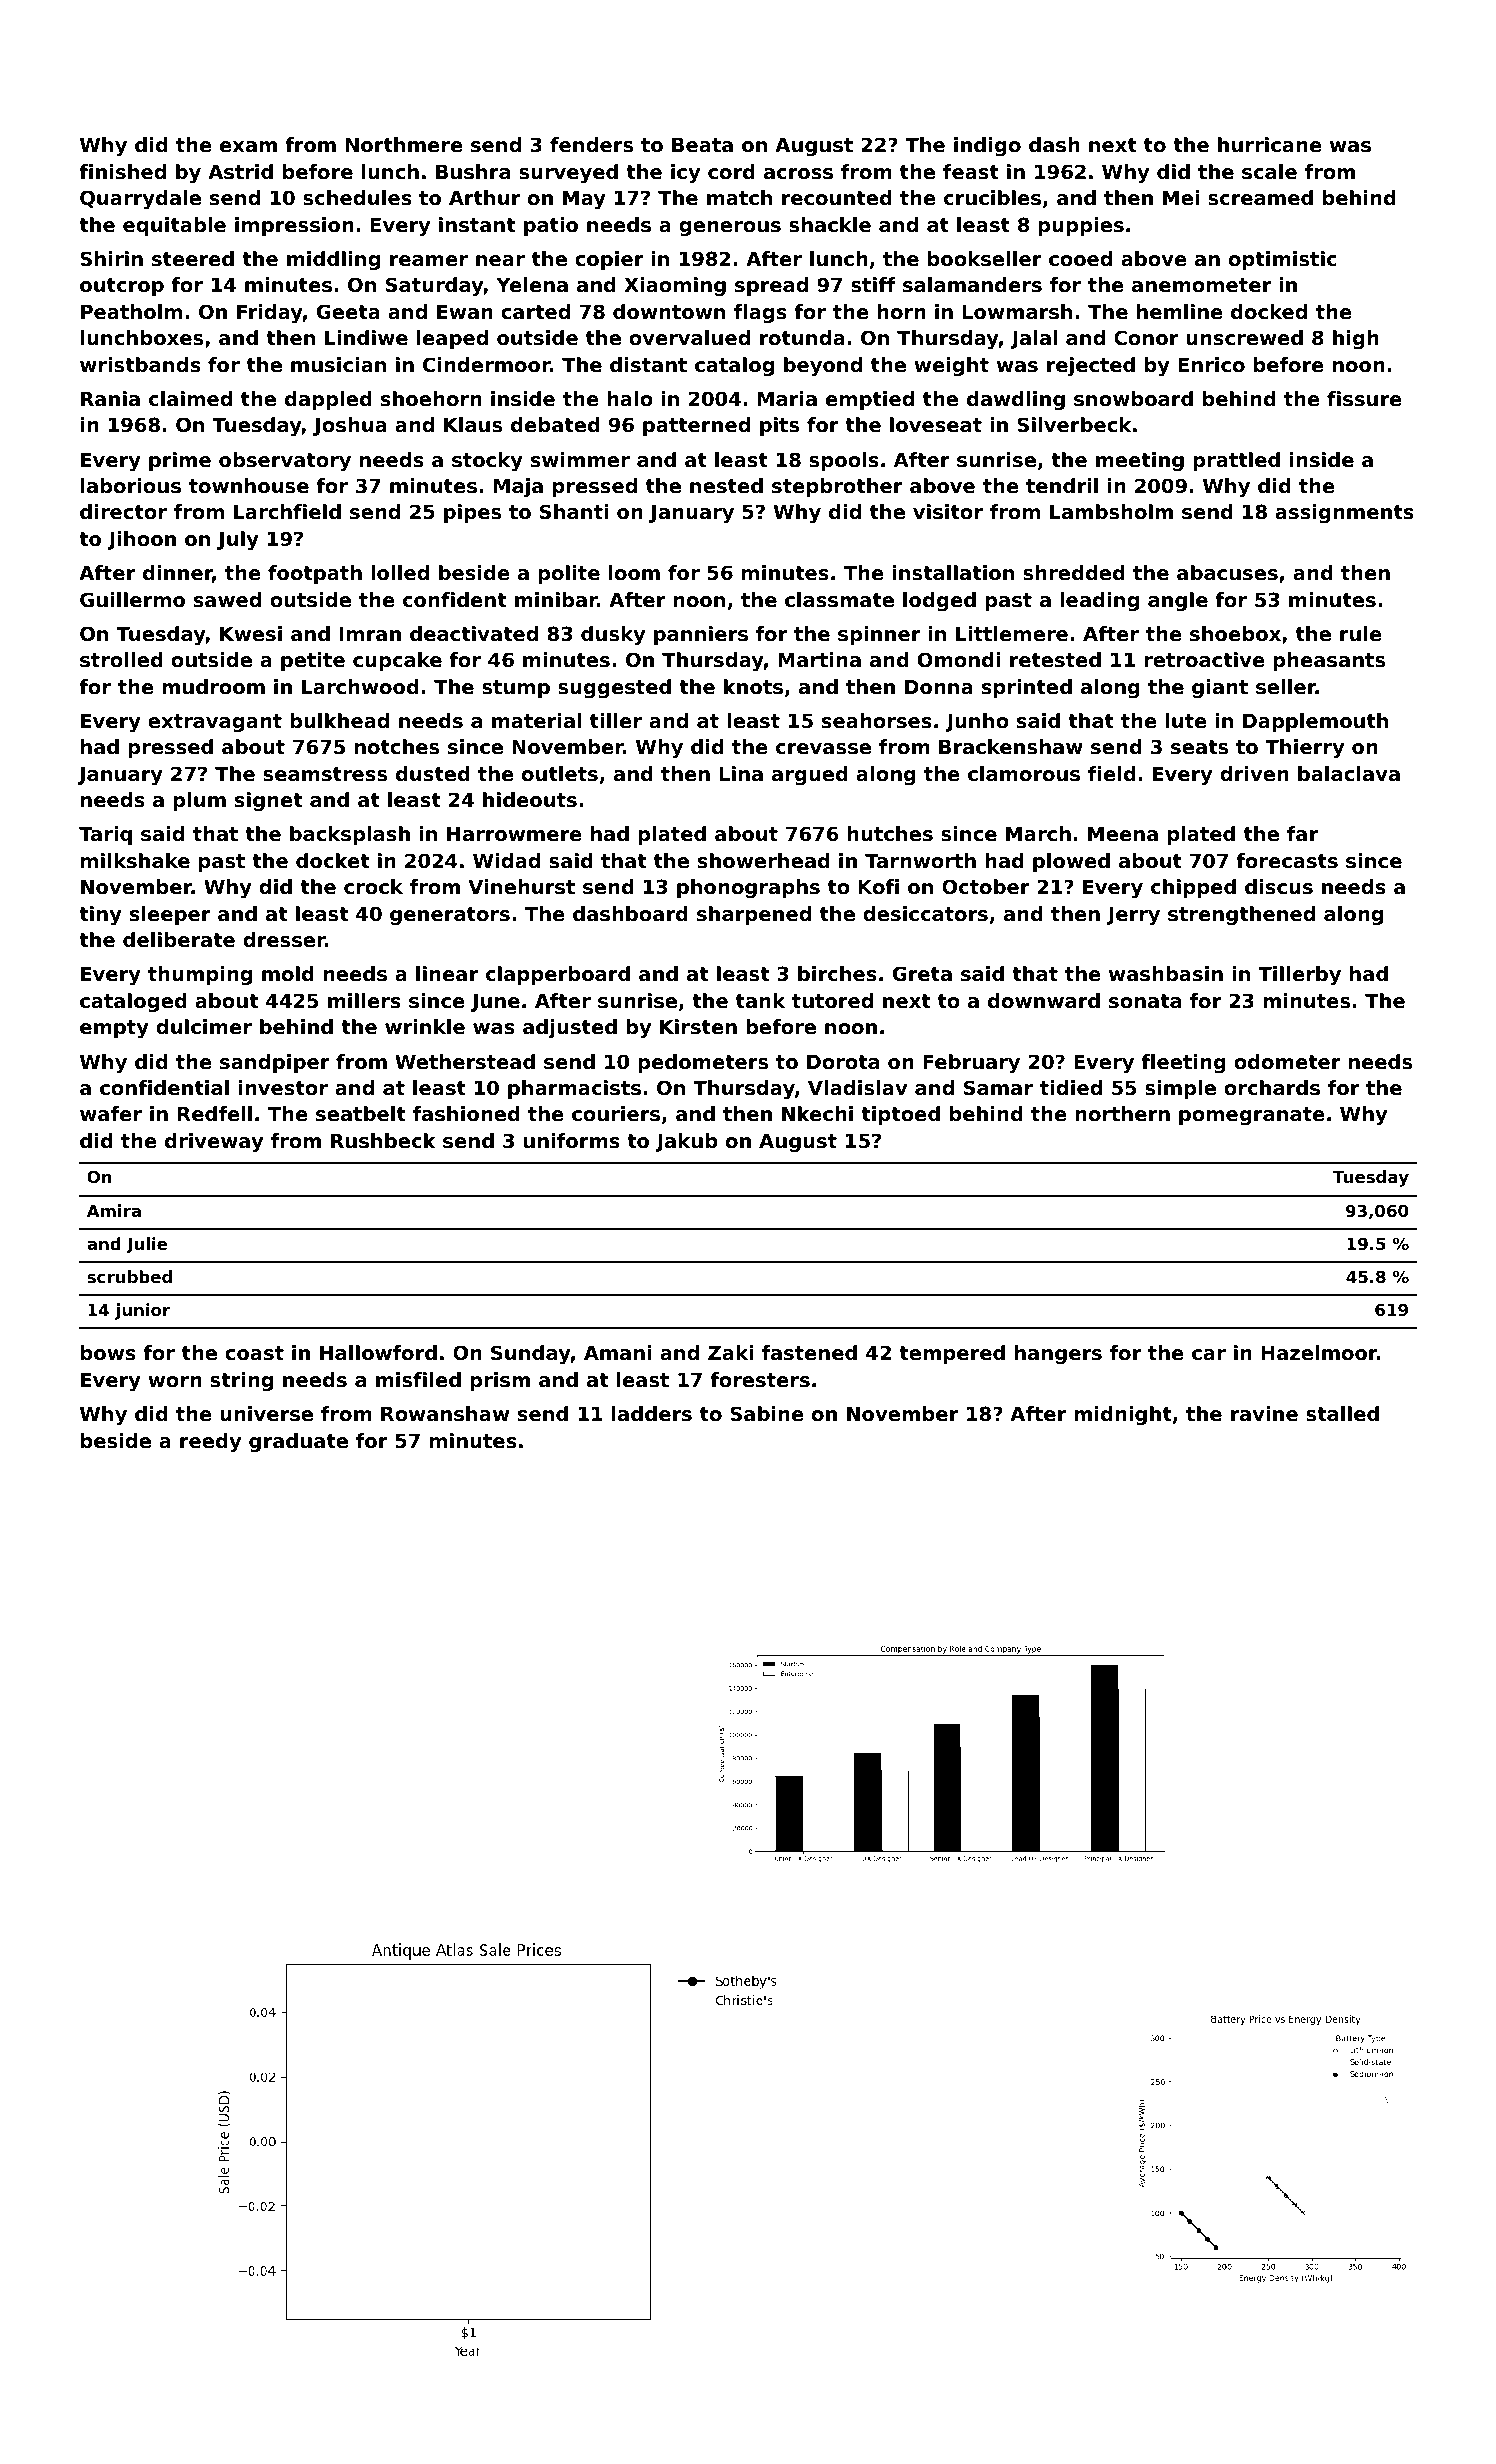 This screenshot has height=2464, width=1496. Describe the element at coordinates (1272, 1088) in the screenshot. I see `orchards` at that location.
